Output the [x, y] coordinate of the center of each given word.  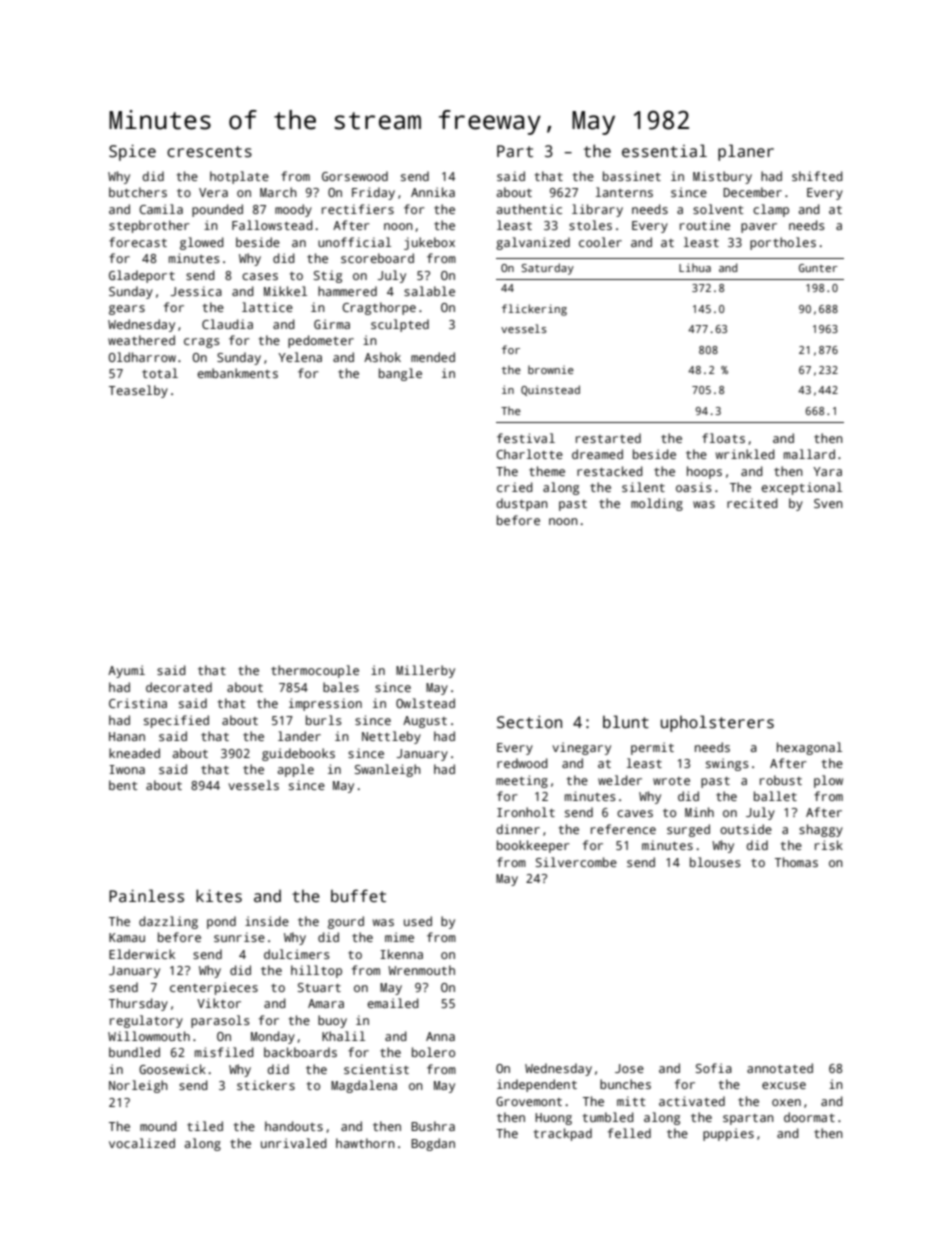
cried [515, 487]
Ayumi [126, 671]
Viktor [219, 1003]
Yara [827, 471]
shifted [817, 176]
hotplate [239, 177]
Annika [433, 192]
